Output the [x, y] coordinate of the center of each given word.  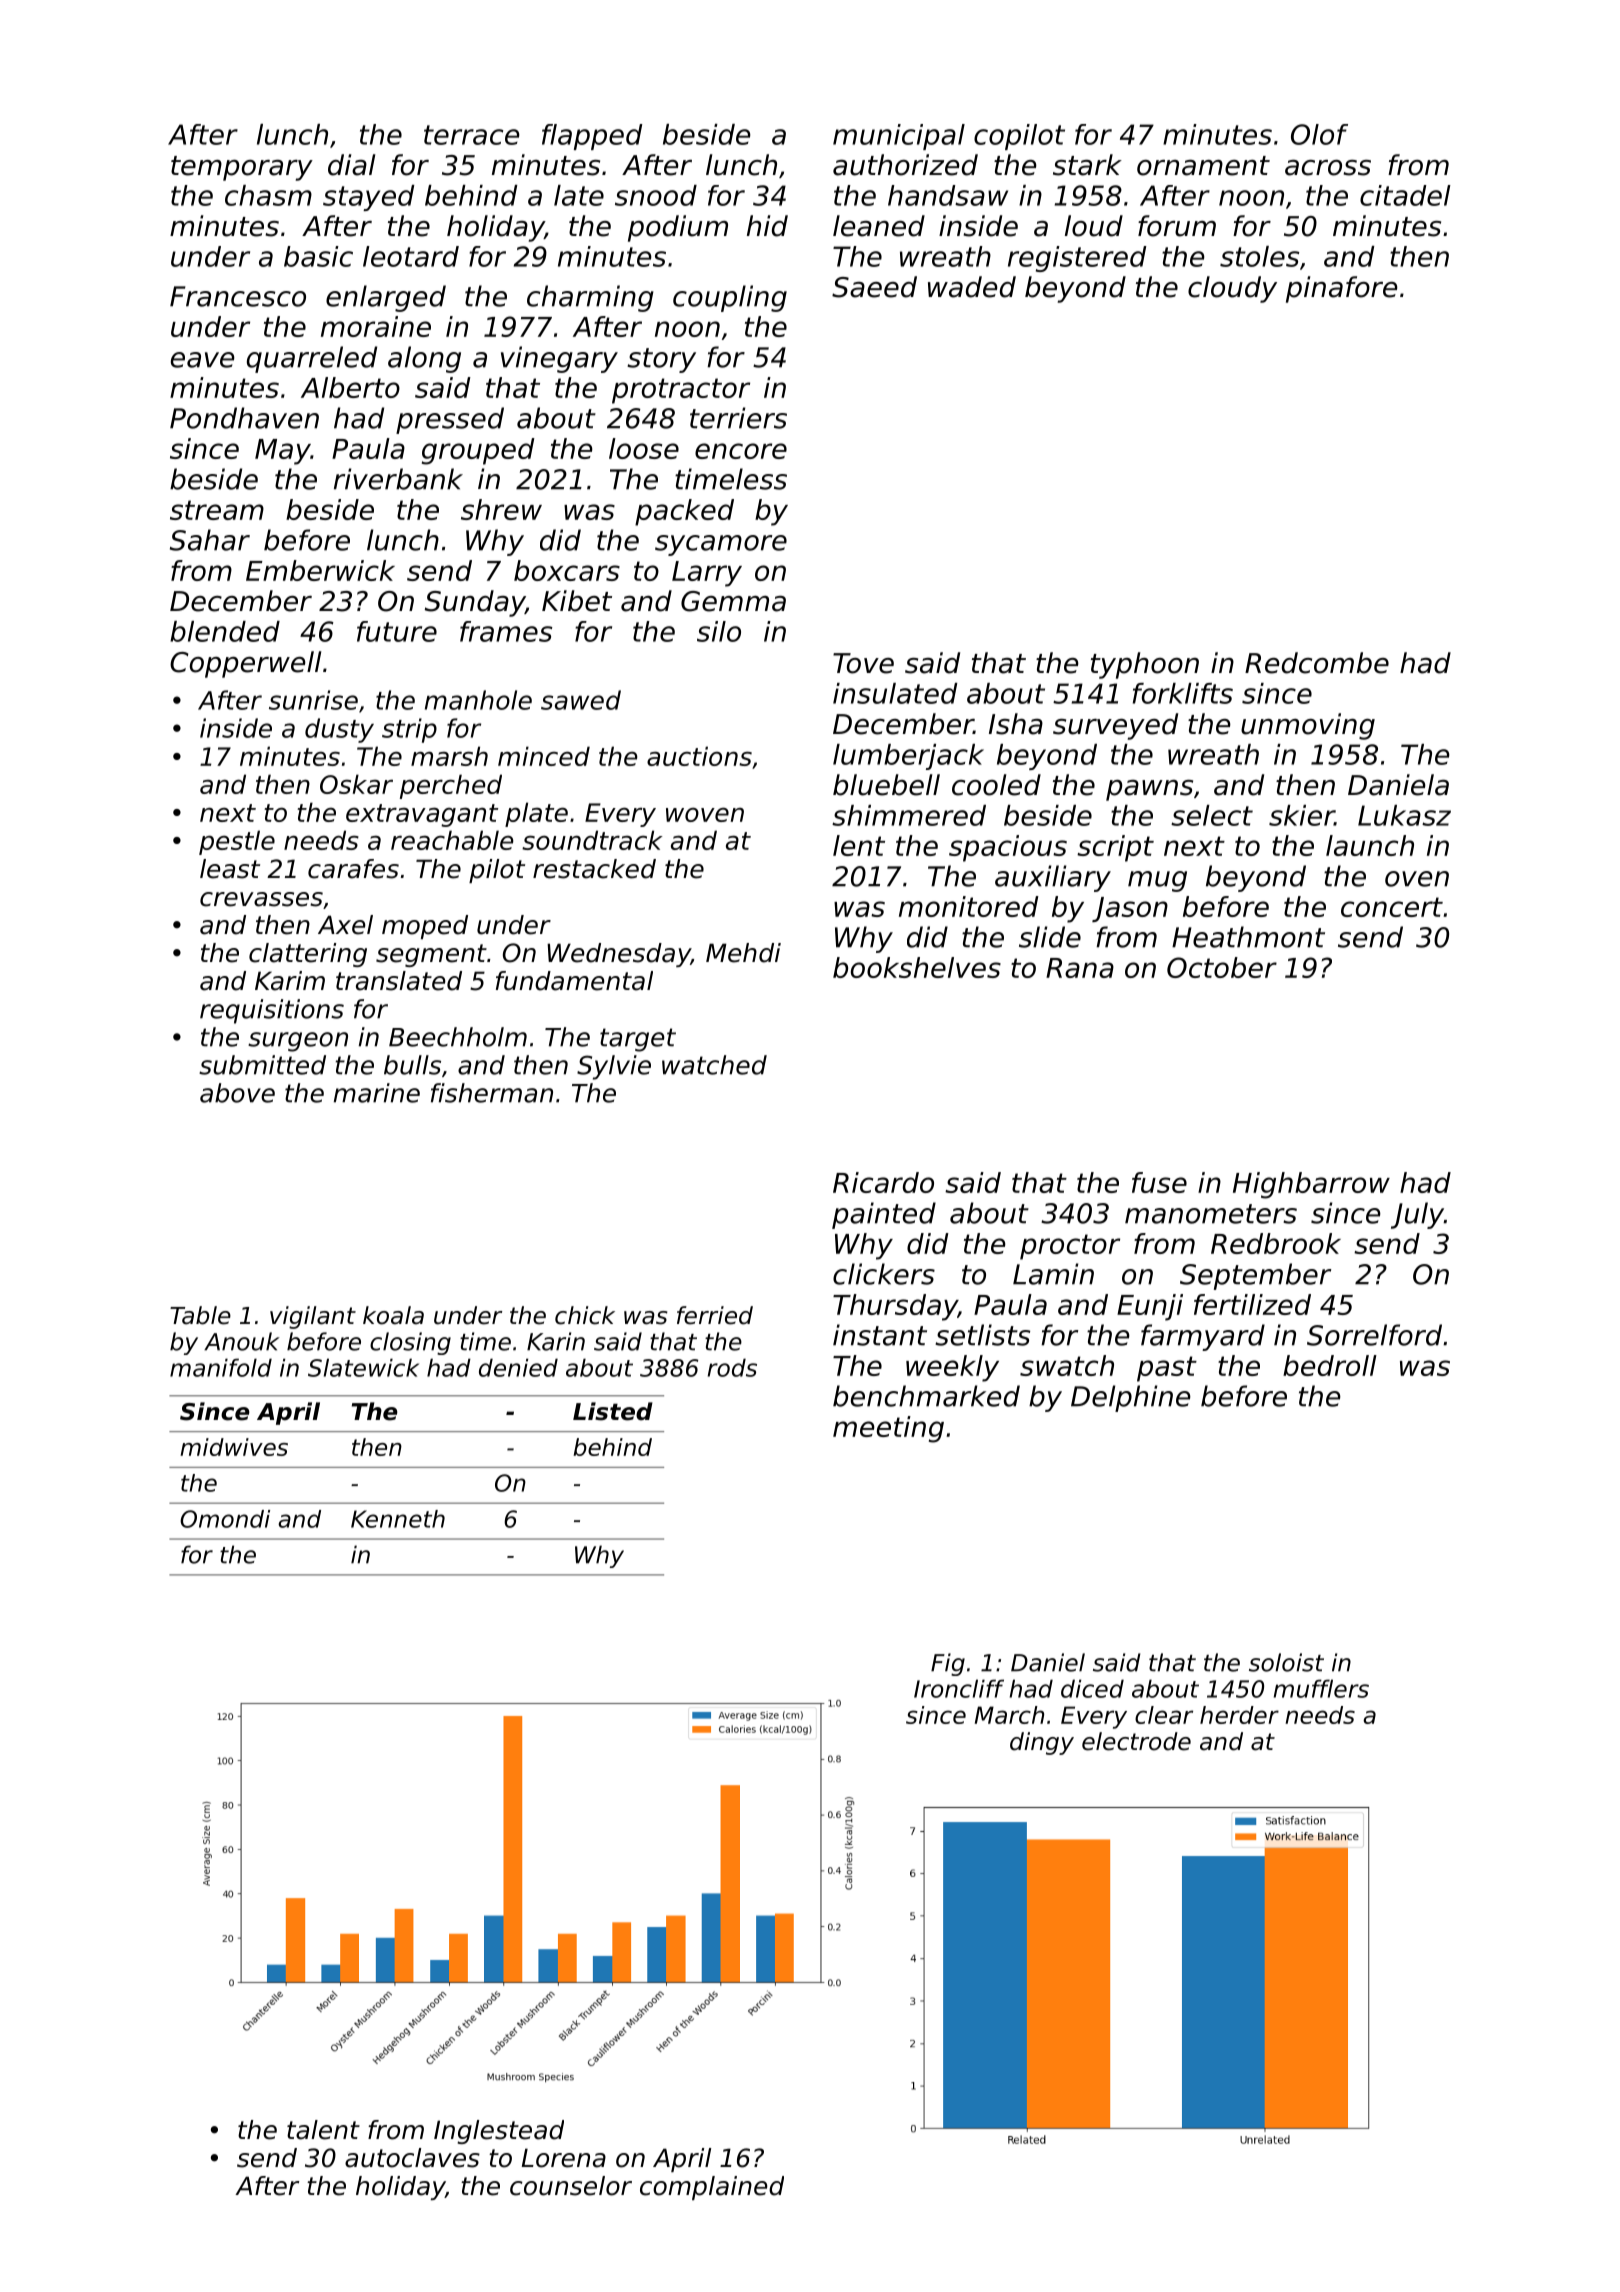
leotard [411, 256]
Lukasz [1404, 815]
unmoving [1308, 726]
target [638, 1040]
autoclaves [412, 2158]
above [237, 1093]
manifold [221, 1367]
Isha [1016, 724]
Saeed [874, 287]
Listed [613, 1411]
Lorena [564, 2158]
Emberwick [320, 570]
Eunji [1150, 1307]
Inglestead [499, 2132]
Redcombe [1317, 663]
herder [1239, 1715]
